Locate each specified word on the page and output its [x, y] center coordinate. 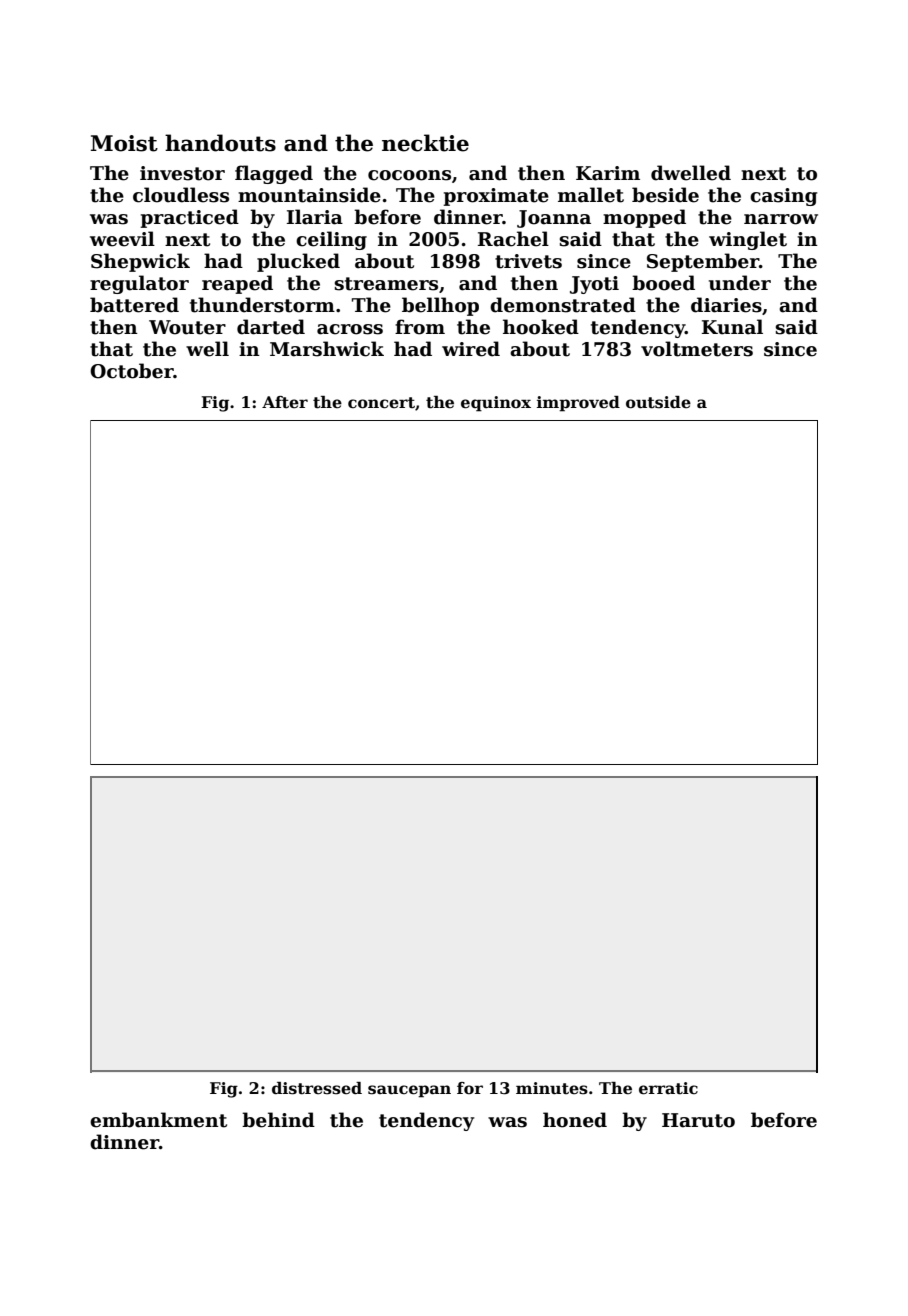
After [285, 402]
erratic [668, 1088]
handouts [220, 143]
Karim [608, 173]
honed [575, 1120]
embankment [158, 1120]
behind [278, 1120]
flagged [274, 174]
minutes [552, 1088]
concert [381, 403]
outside [658, 402]
